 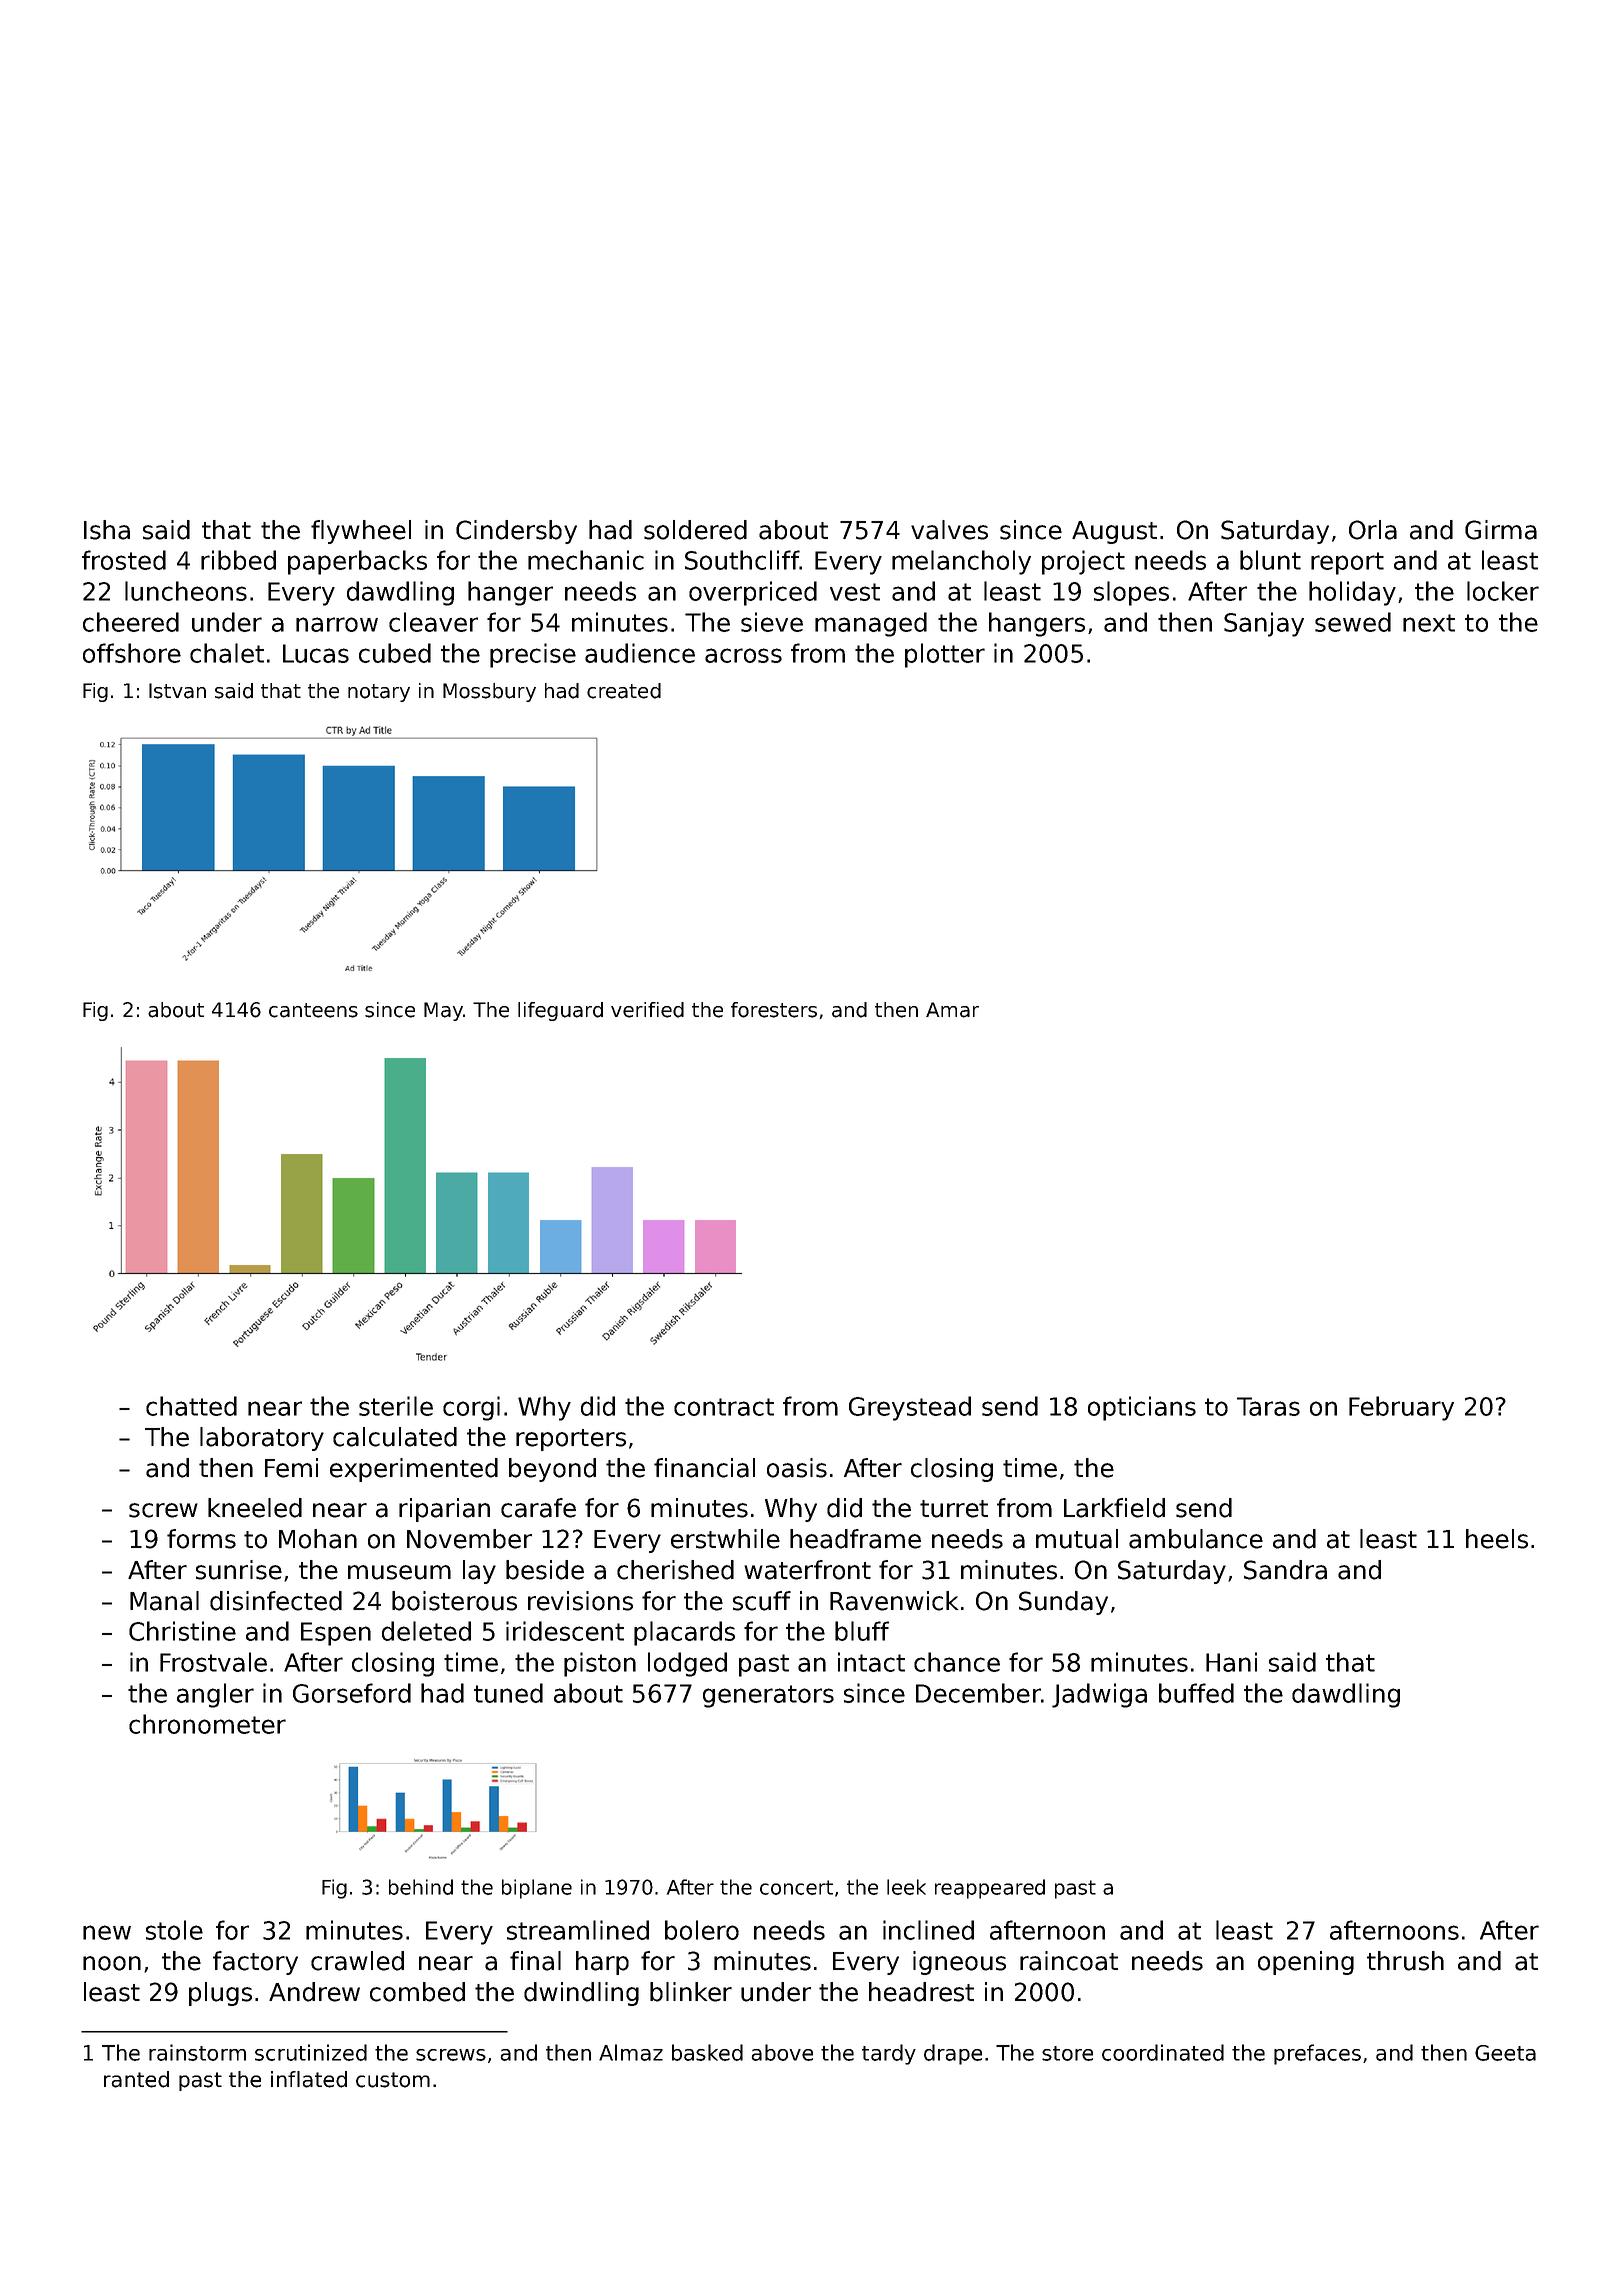 What do you see at coordinates (1429, 623) in the page?
I see `next` at bounding box center [1429, 623].
